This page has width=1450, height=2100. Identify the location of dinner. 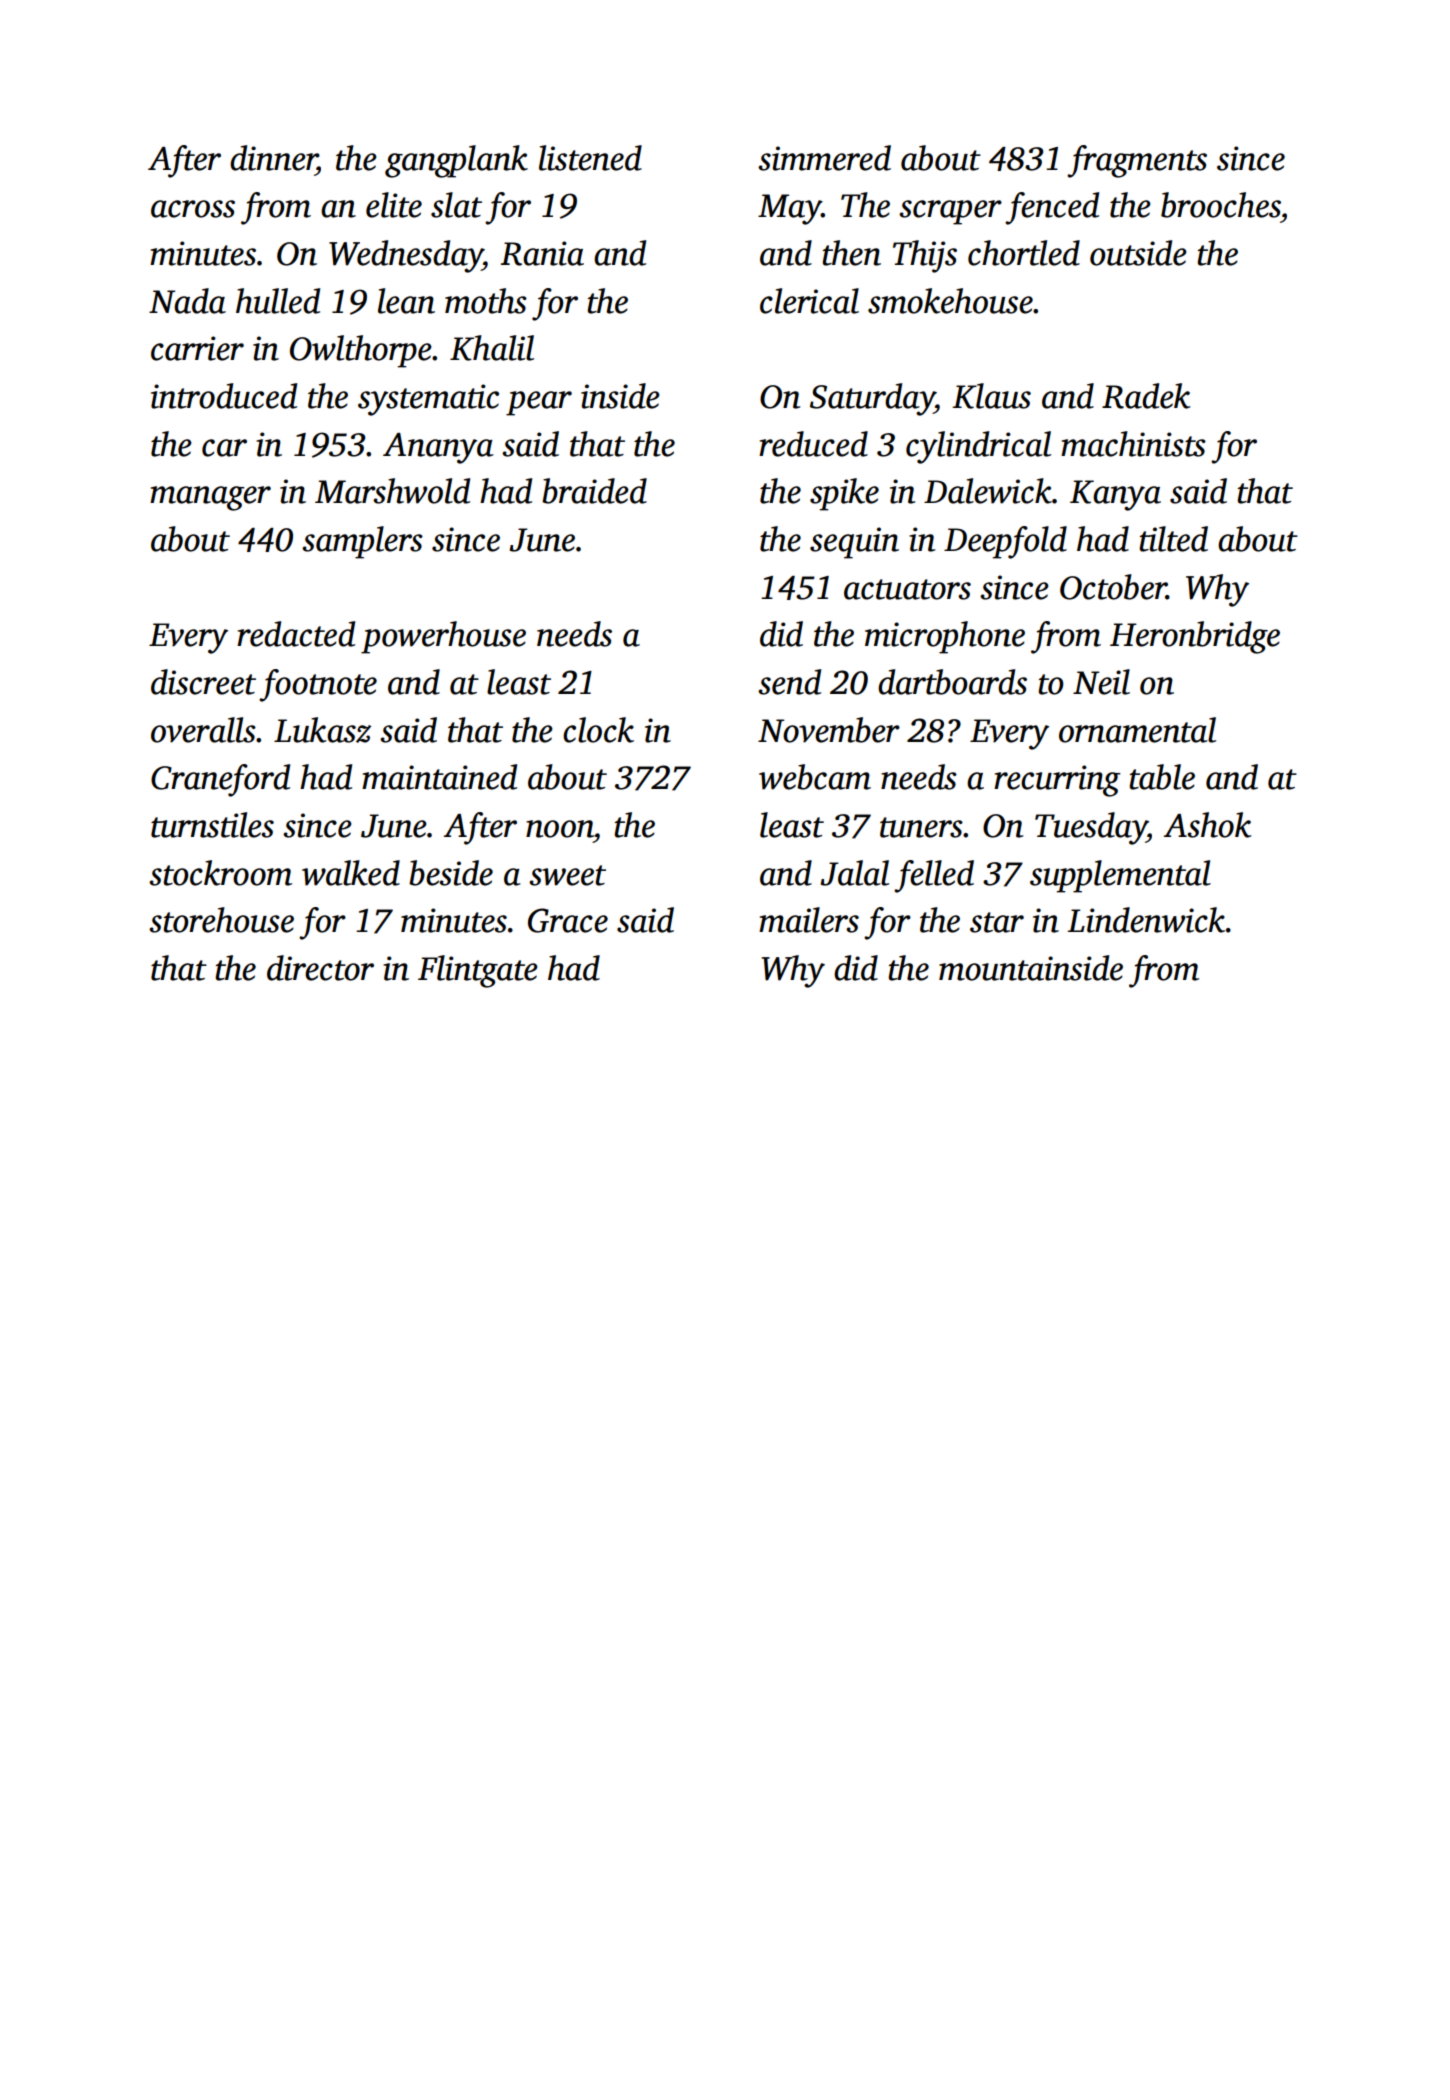
(273, 158).
